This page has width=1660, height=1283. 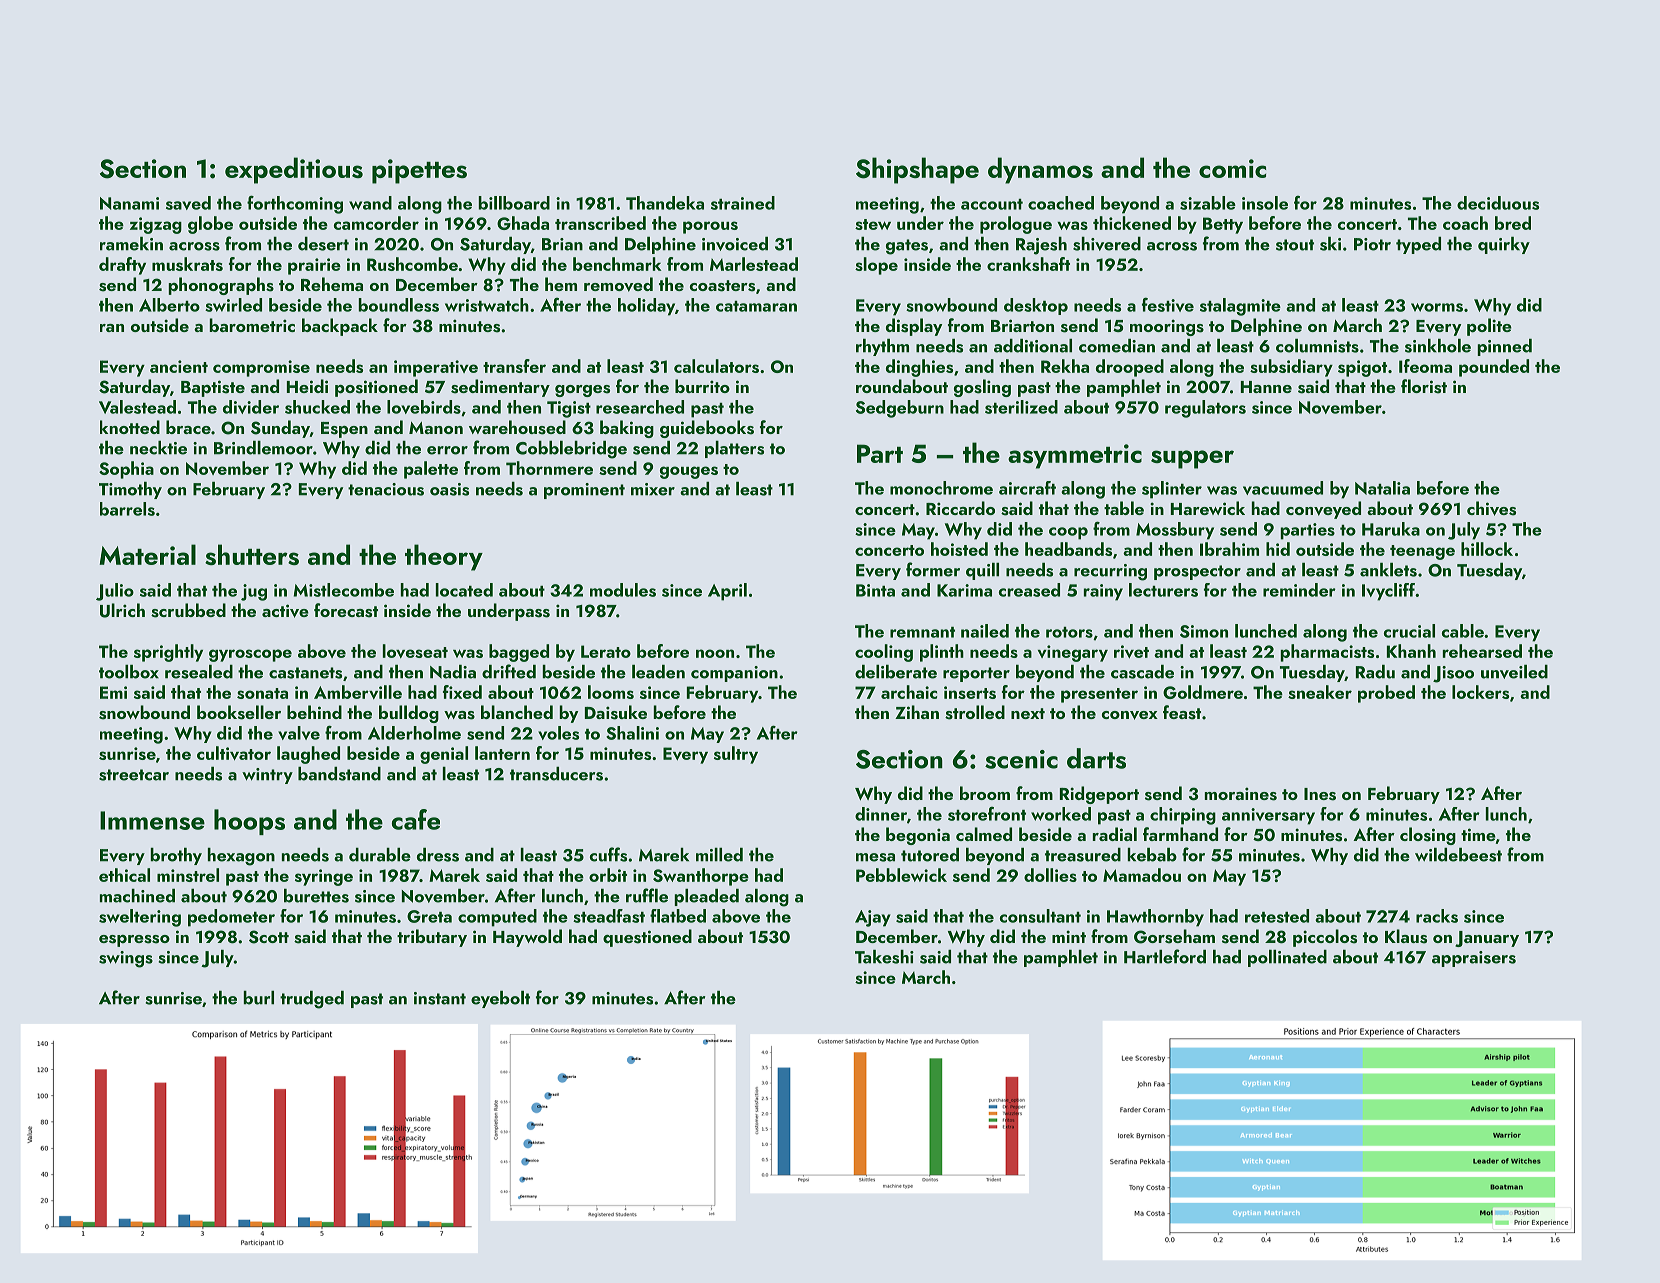 What do you see at coordinates (992, 204) in the page?
I see `account` at bounding box center [992, 204].
